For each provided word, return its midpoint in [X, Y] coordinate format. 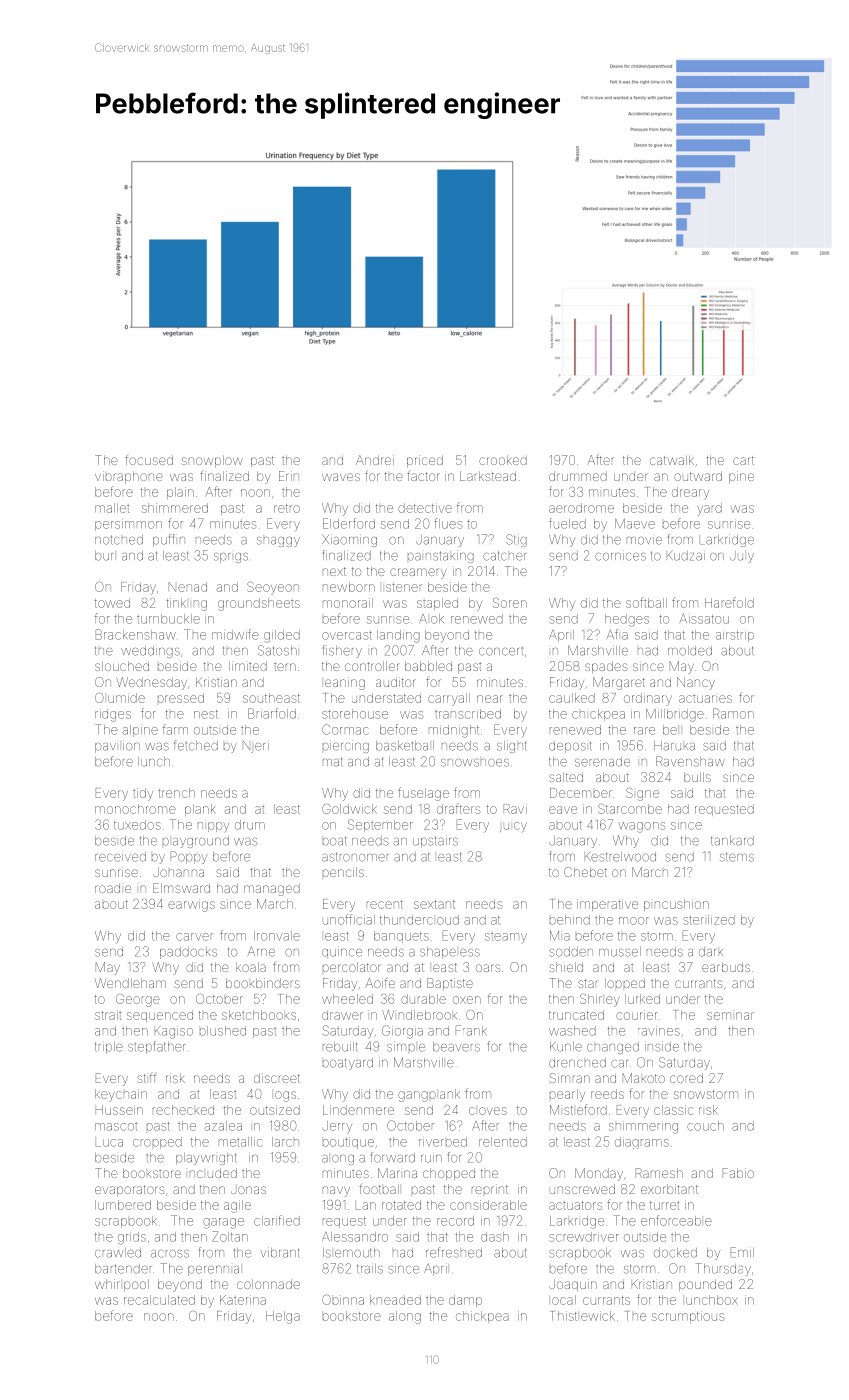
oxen [467, 1000]
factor [423, 476]
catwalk [672, 460]
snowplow [212, 461]
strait [108, 1015]
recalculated [159, 1300]
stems [737, 857]
